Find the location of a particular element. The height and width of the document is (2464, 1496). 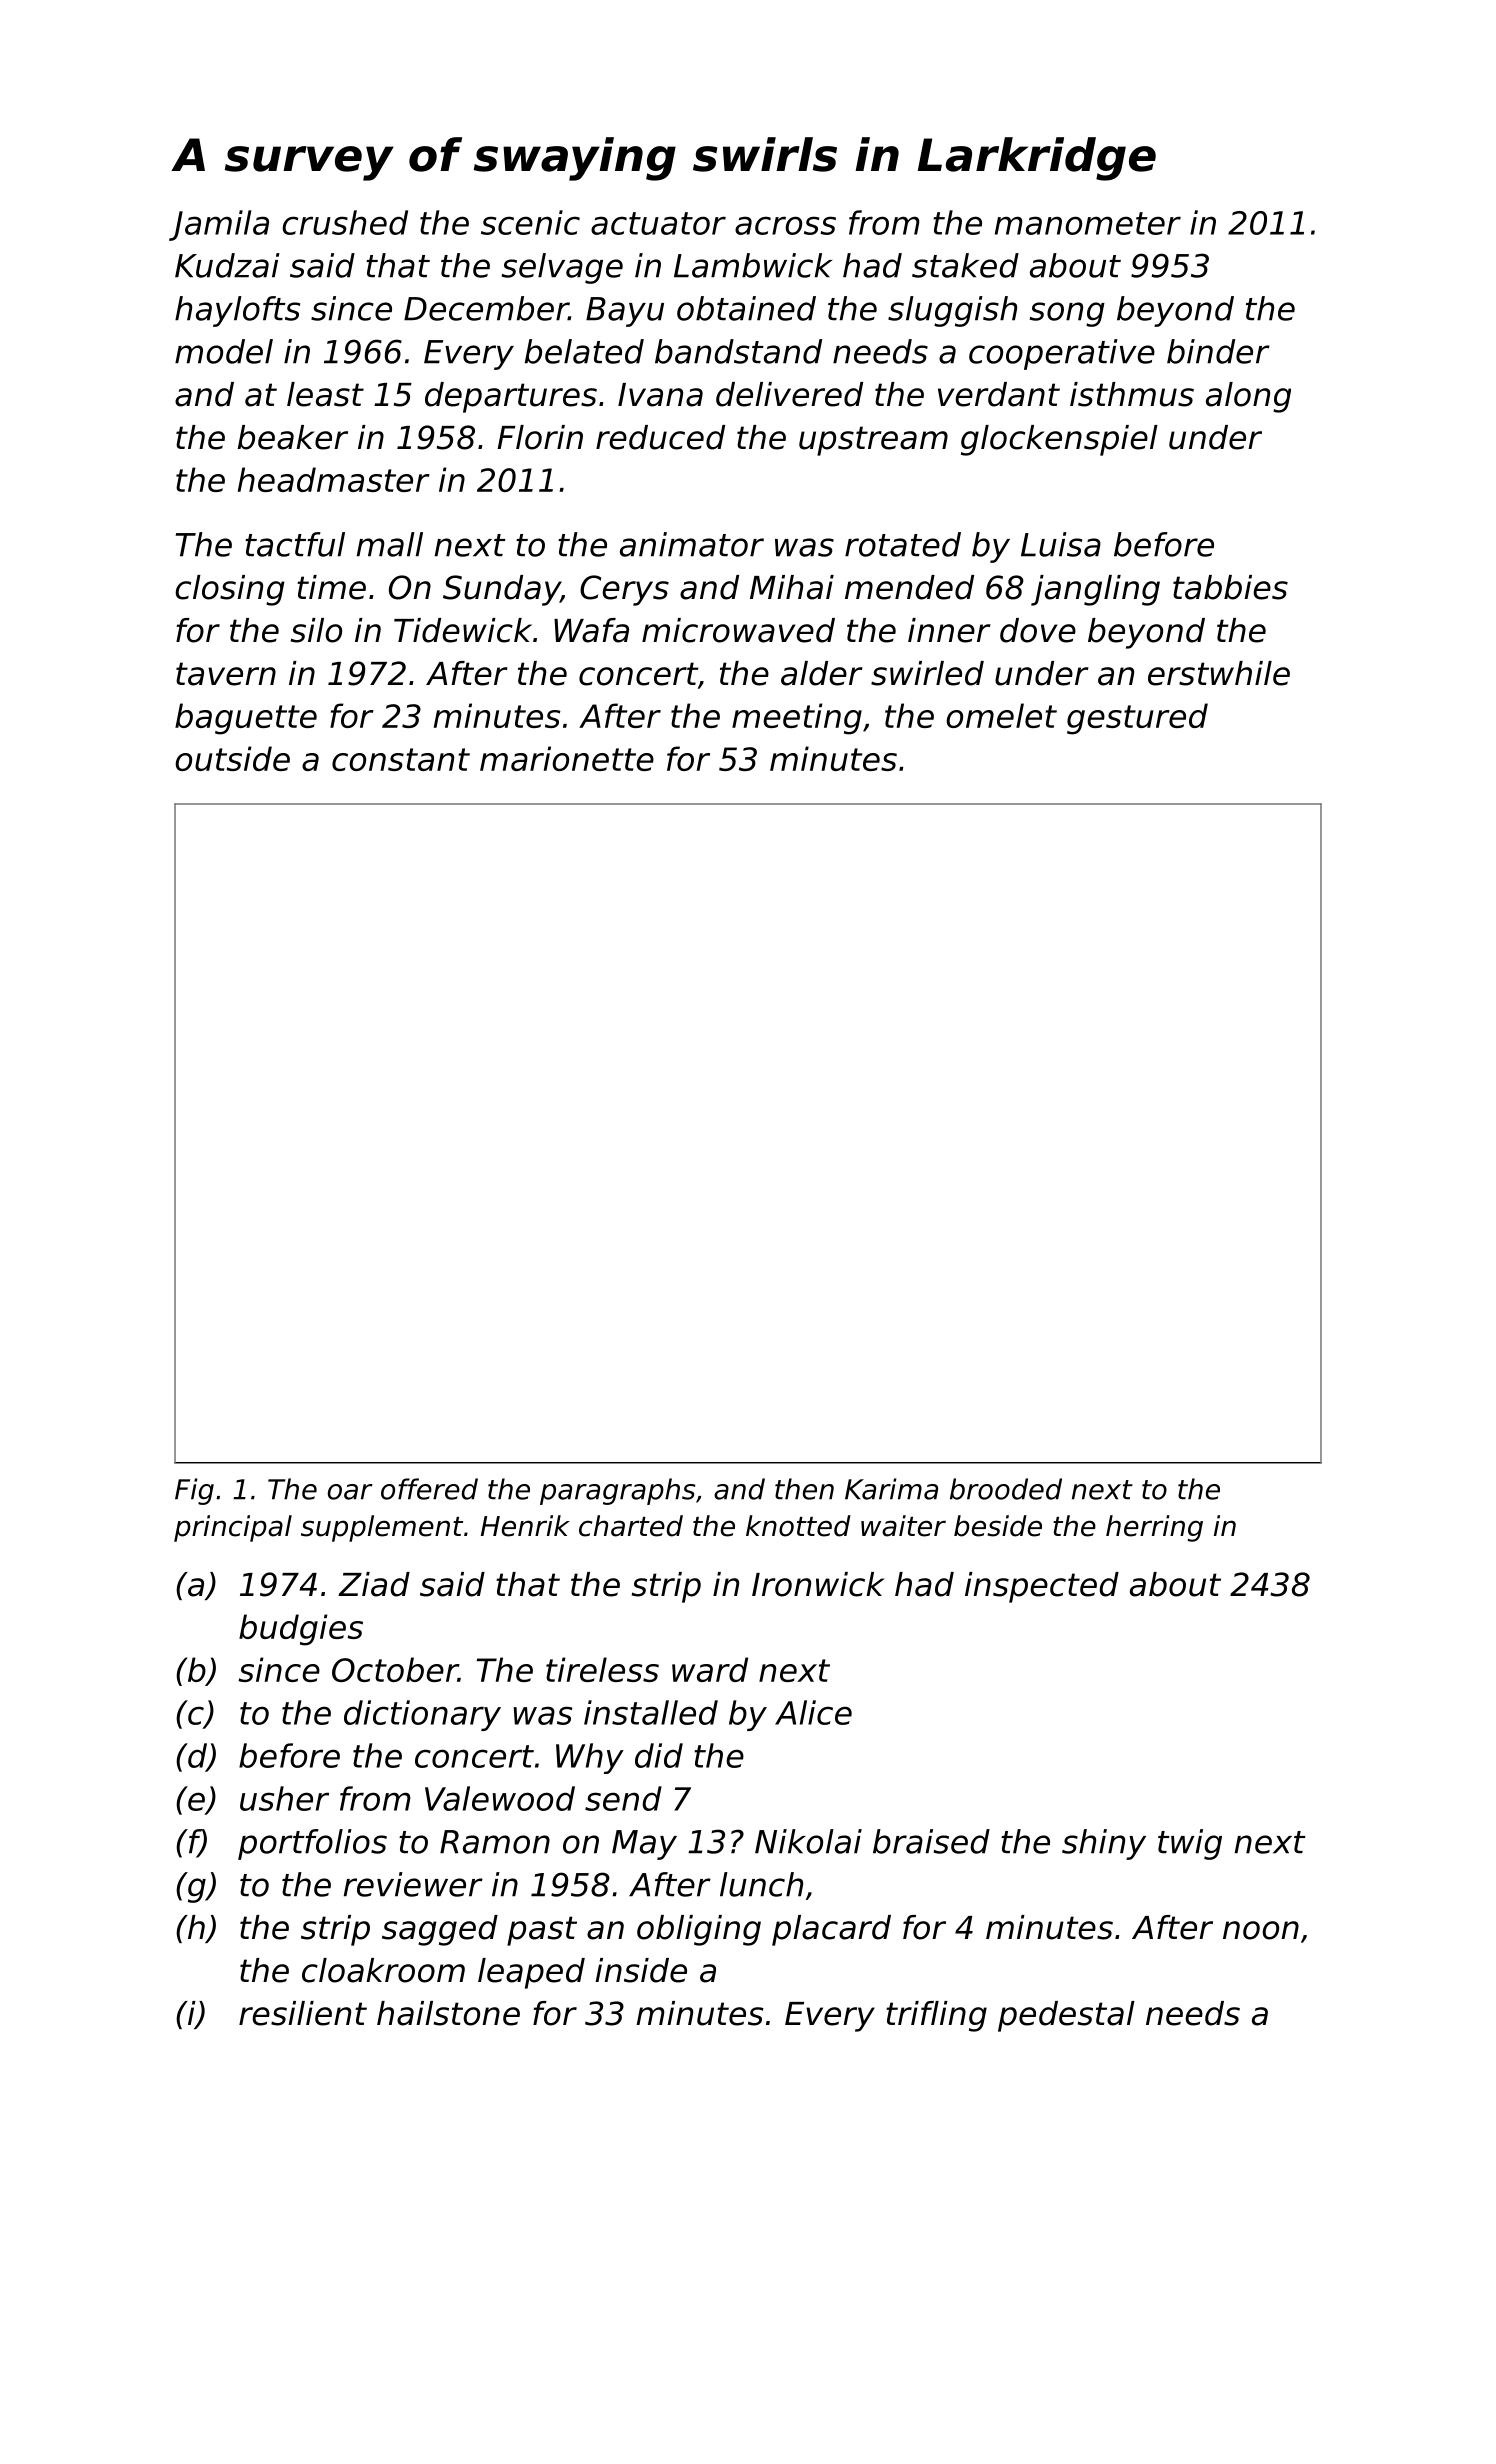

least is located at coordinates (325, 394).
